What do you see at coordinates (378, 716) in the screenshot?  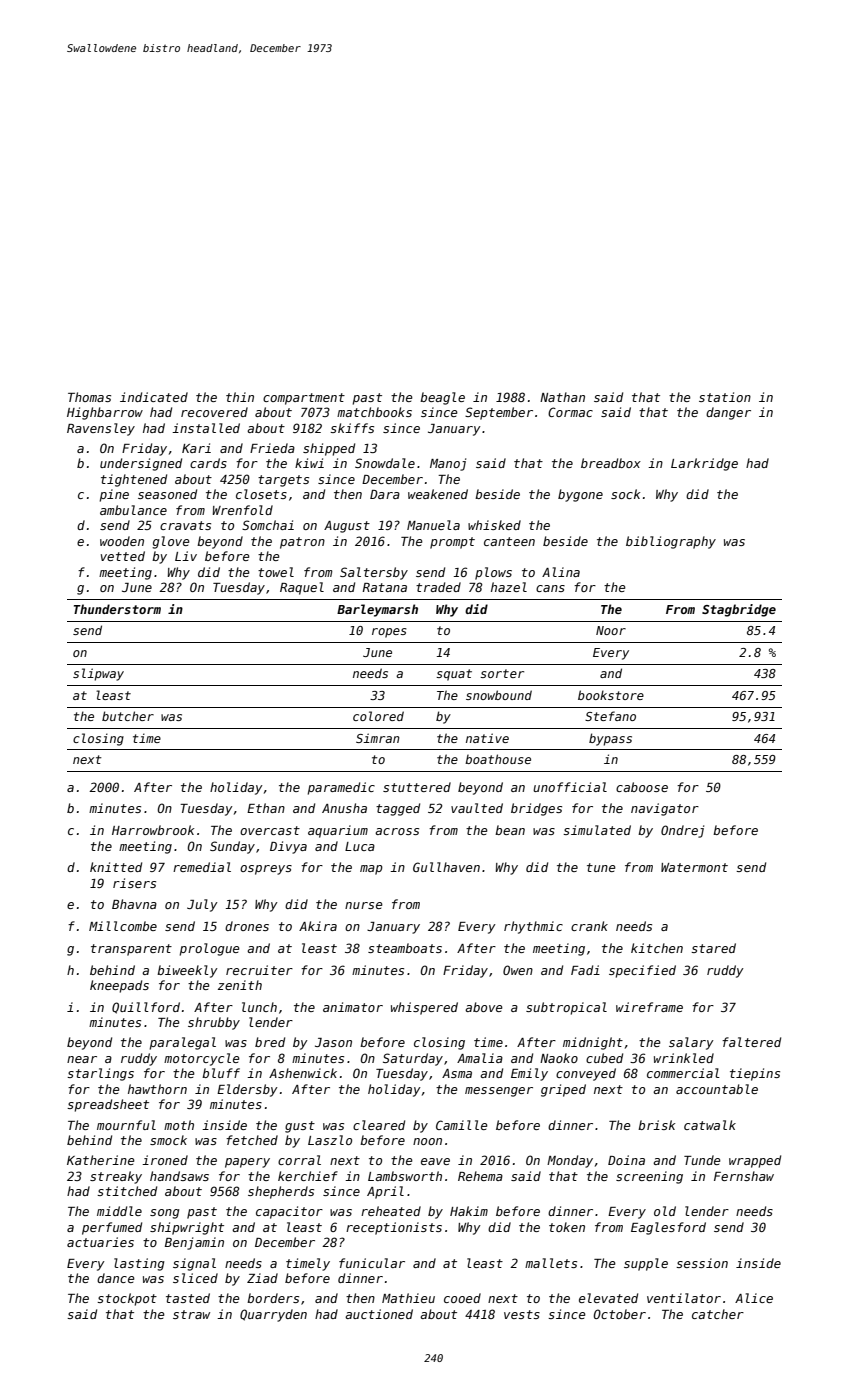 I see `colored` at bounding box center [378, 716].
